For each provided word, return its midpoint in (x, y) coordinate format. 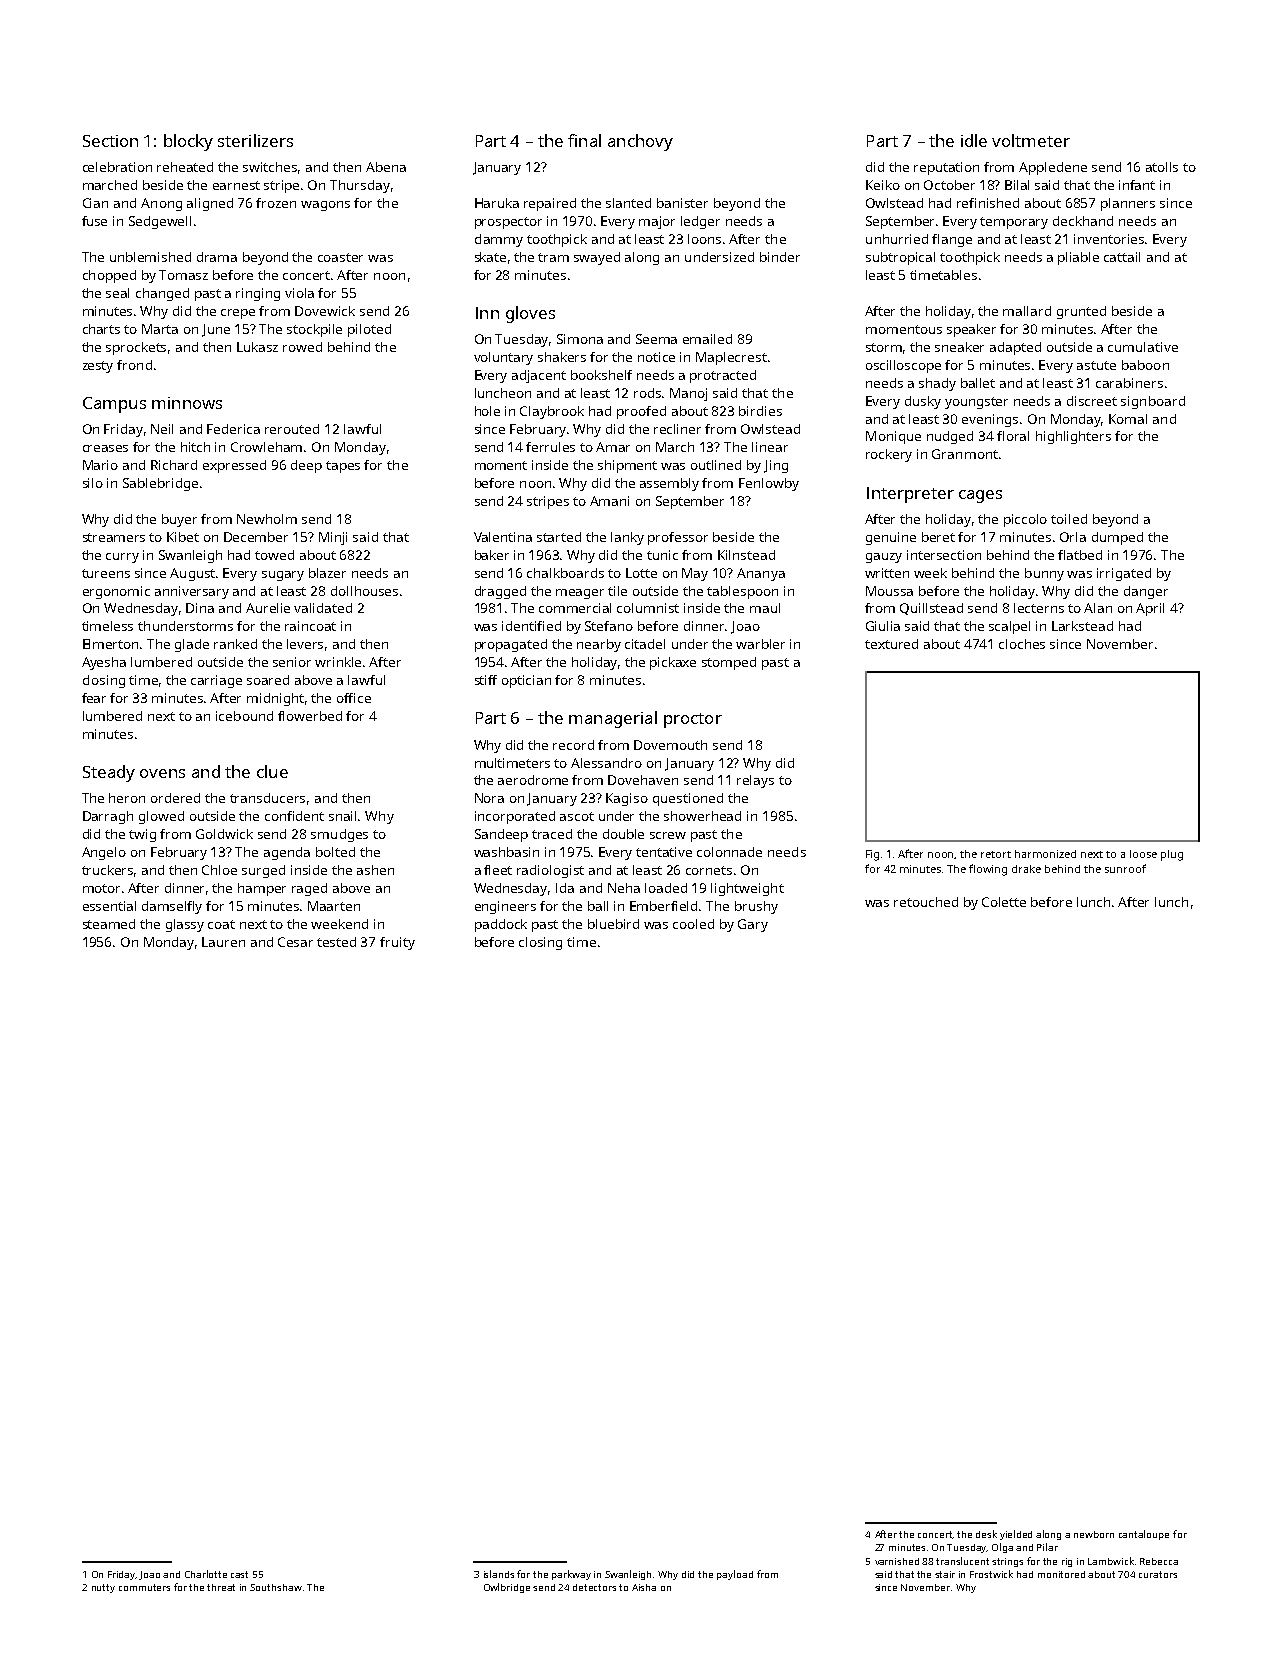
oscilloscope (903, 366)
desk (986, 1534)
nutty (103, 1588)
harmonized (1045, 854)
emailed (707, 339)
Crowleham (266, 447)
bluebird (613, 924)
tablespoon (742, 592)
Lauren (223, 942)
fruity (397, 943)
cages (980, 496)
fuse (94, 221)
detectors (594, 1587)
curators (1158, 1574)
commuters (144, 1587)
